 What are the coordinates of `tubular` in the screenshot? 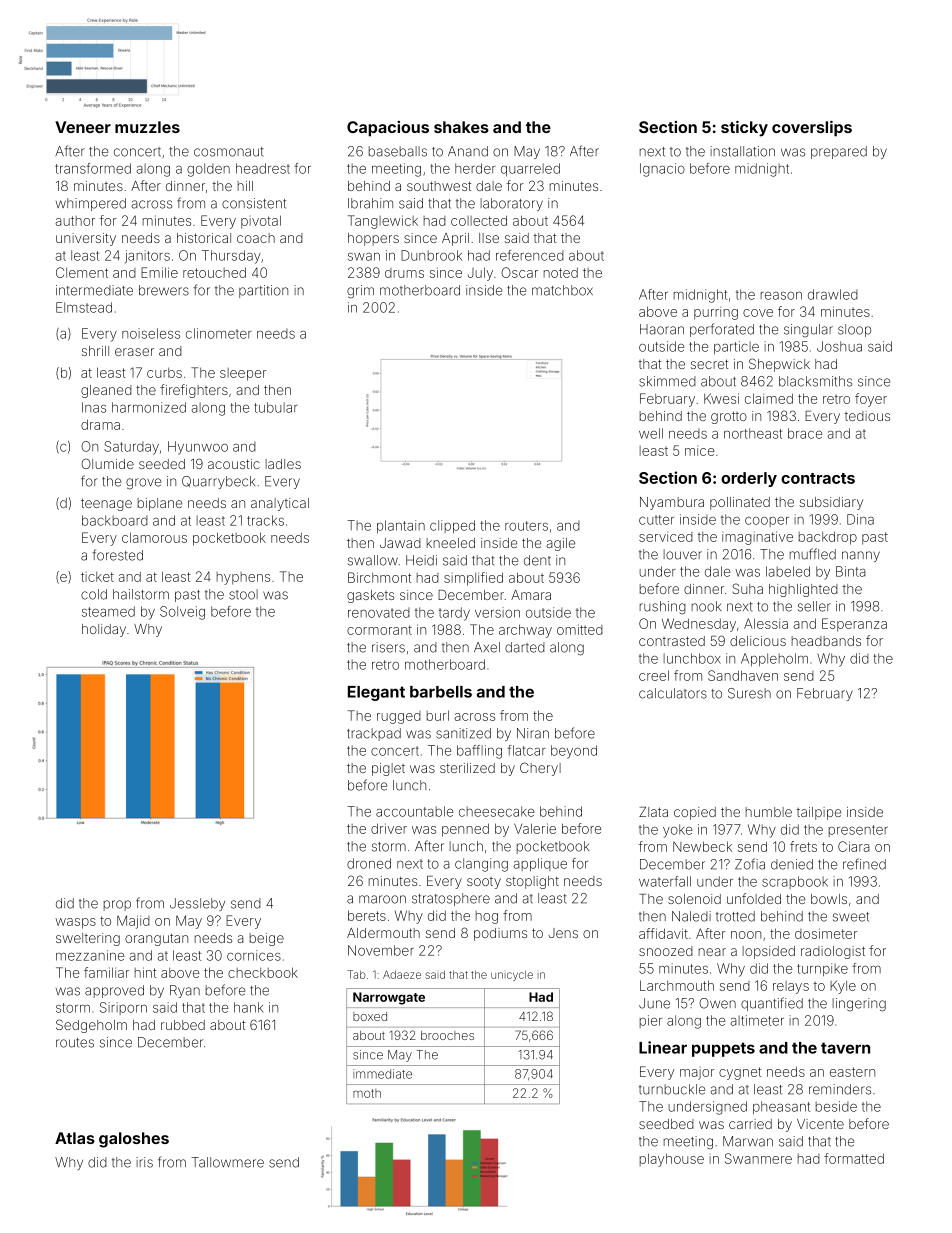 It's located at (275, 407).
